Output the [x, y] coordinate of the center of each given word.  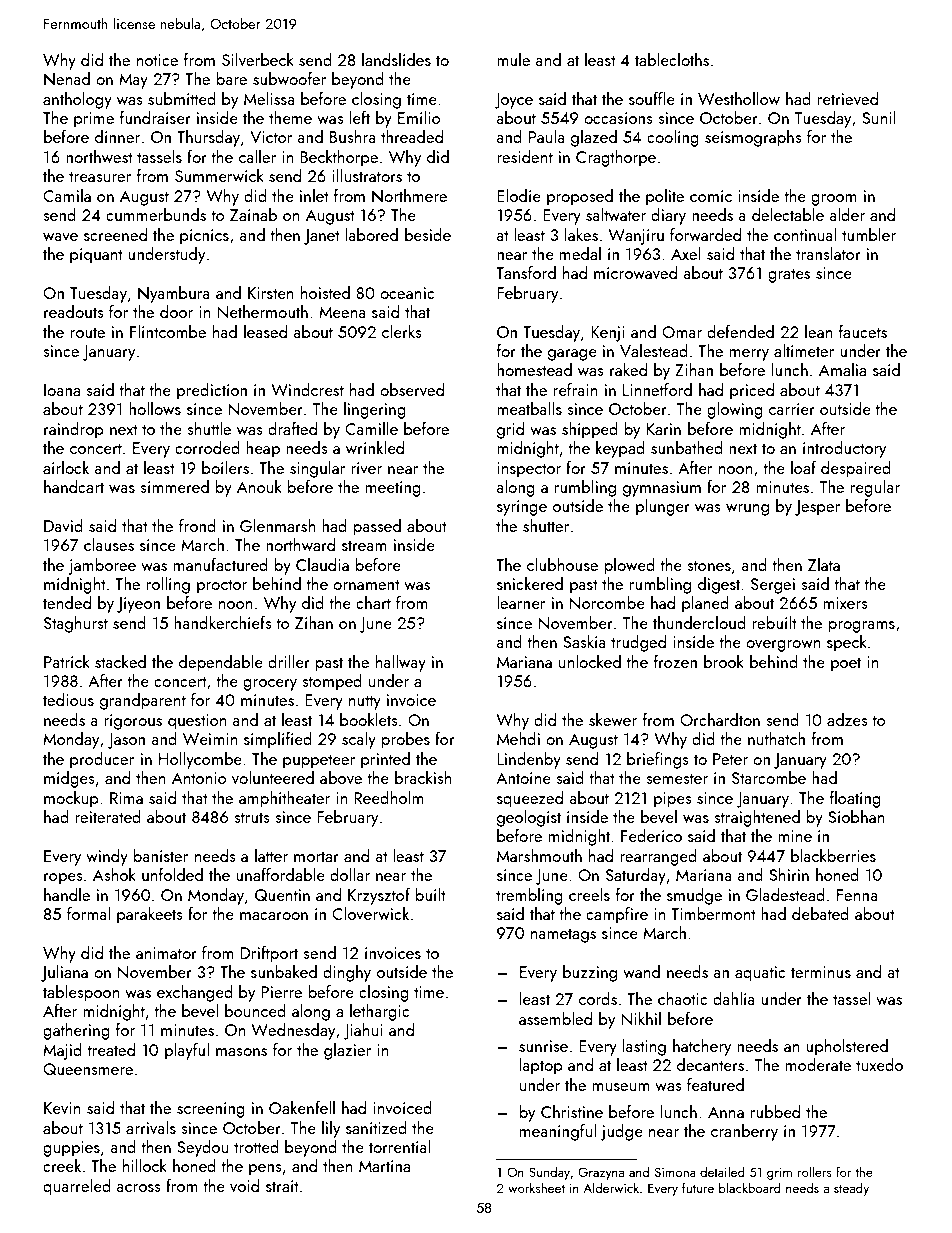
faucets [863, 331]
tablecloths [672, 59]
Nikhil [641, 1019]
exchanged [195, 993]
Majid [62, 1051]
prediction [212, 391]
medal [580, 253]
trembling [529, 896]
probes [405, 740]
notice [157, 60]
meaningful [558, 1132]
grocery [270, 685]
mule [513, 59]
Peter [730, 759]
